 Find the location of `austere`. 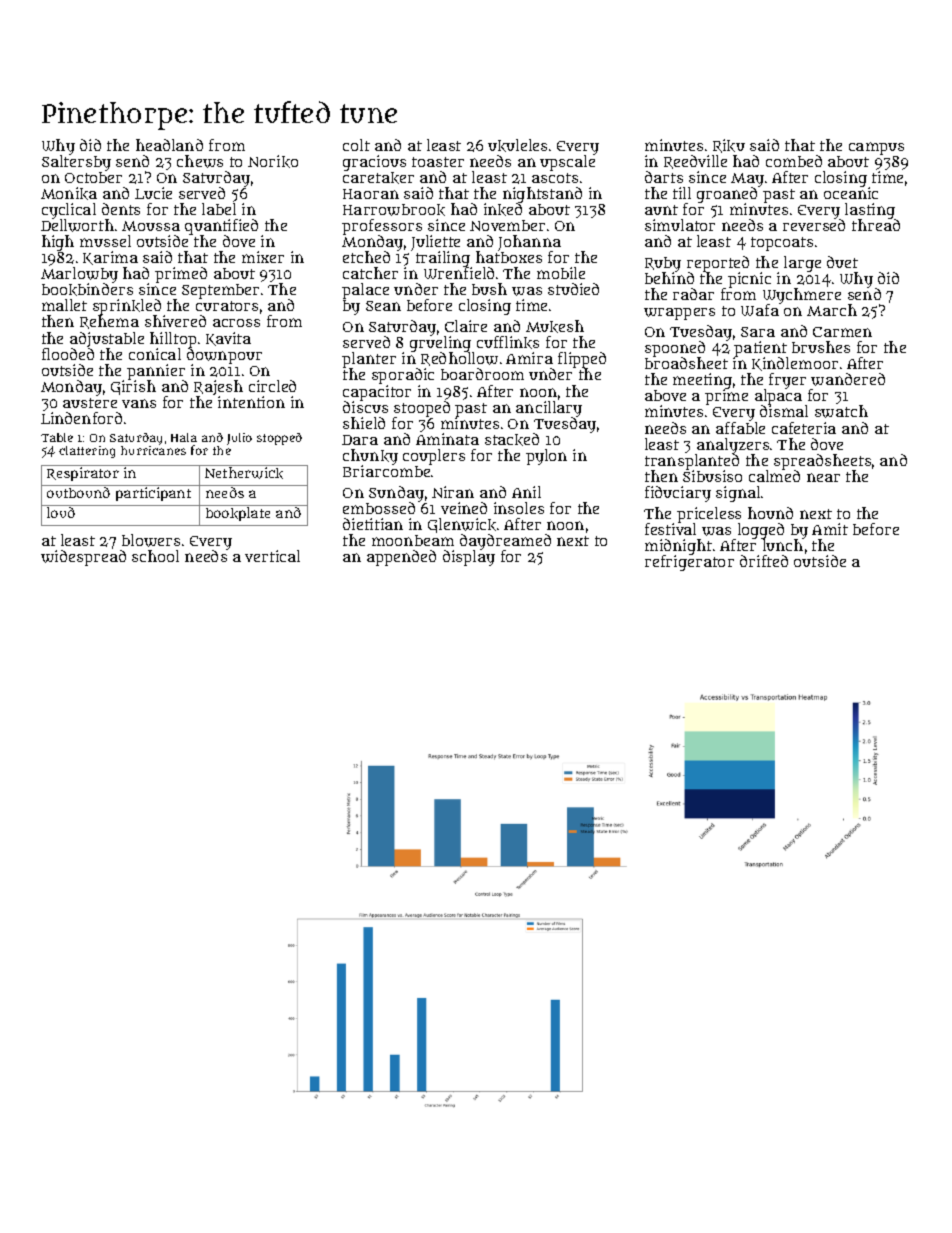

austere is located at coordinates (90, 403).
